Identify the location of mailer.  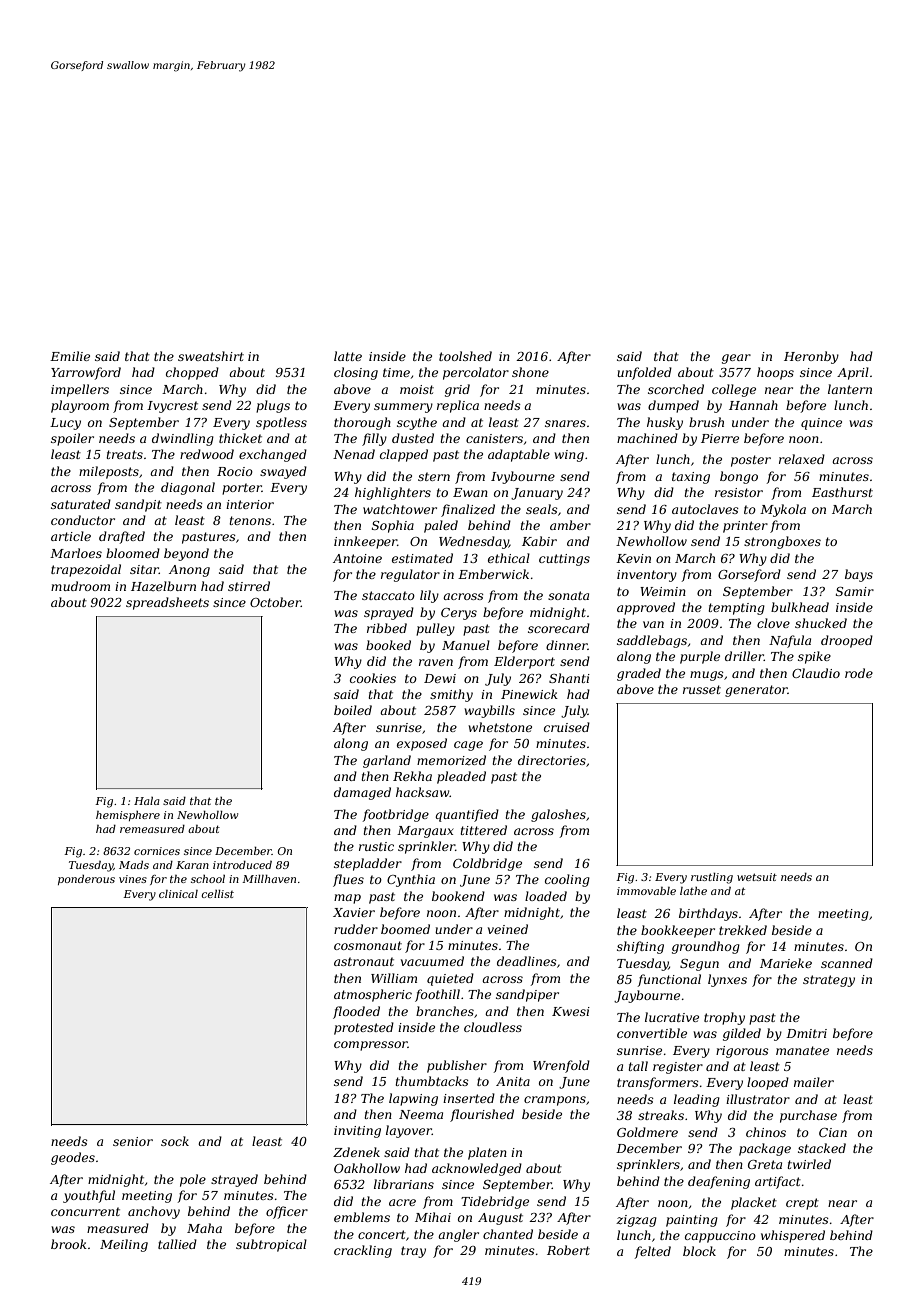
(814, 1082).
